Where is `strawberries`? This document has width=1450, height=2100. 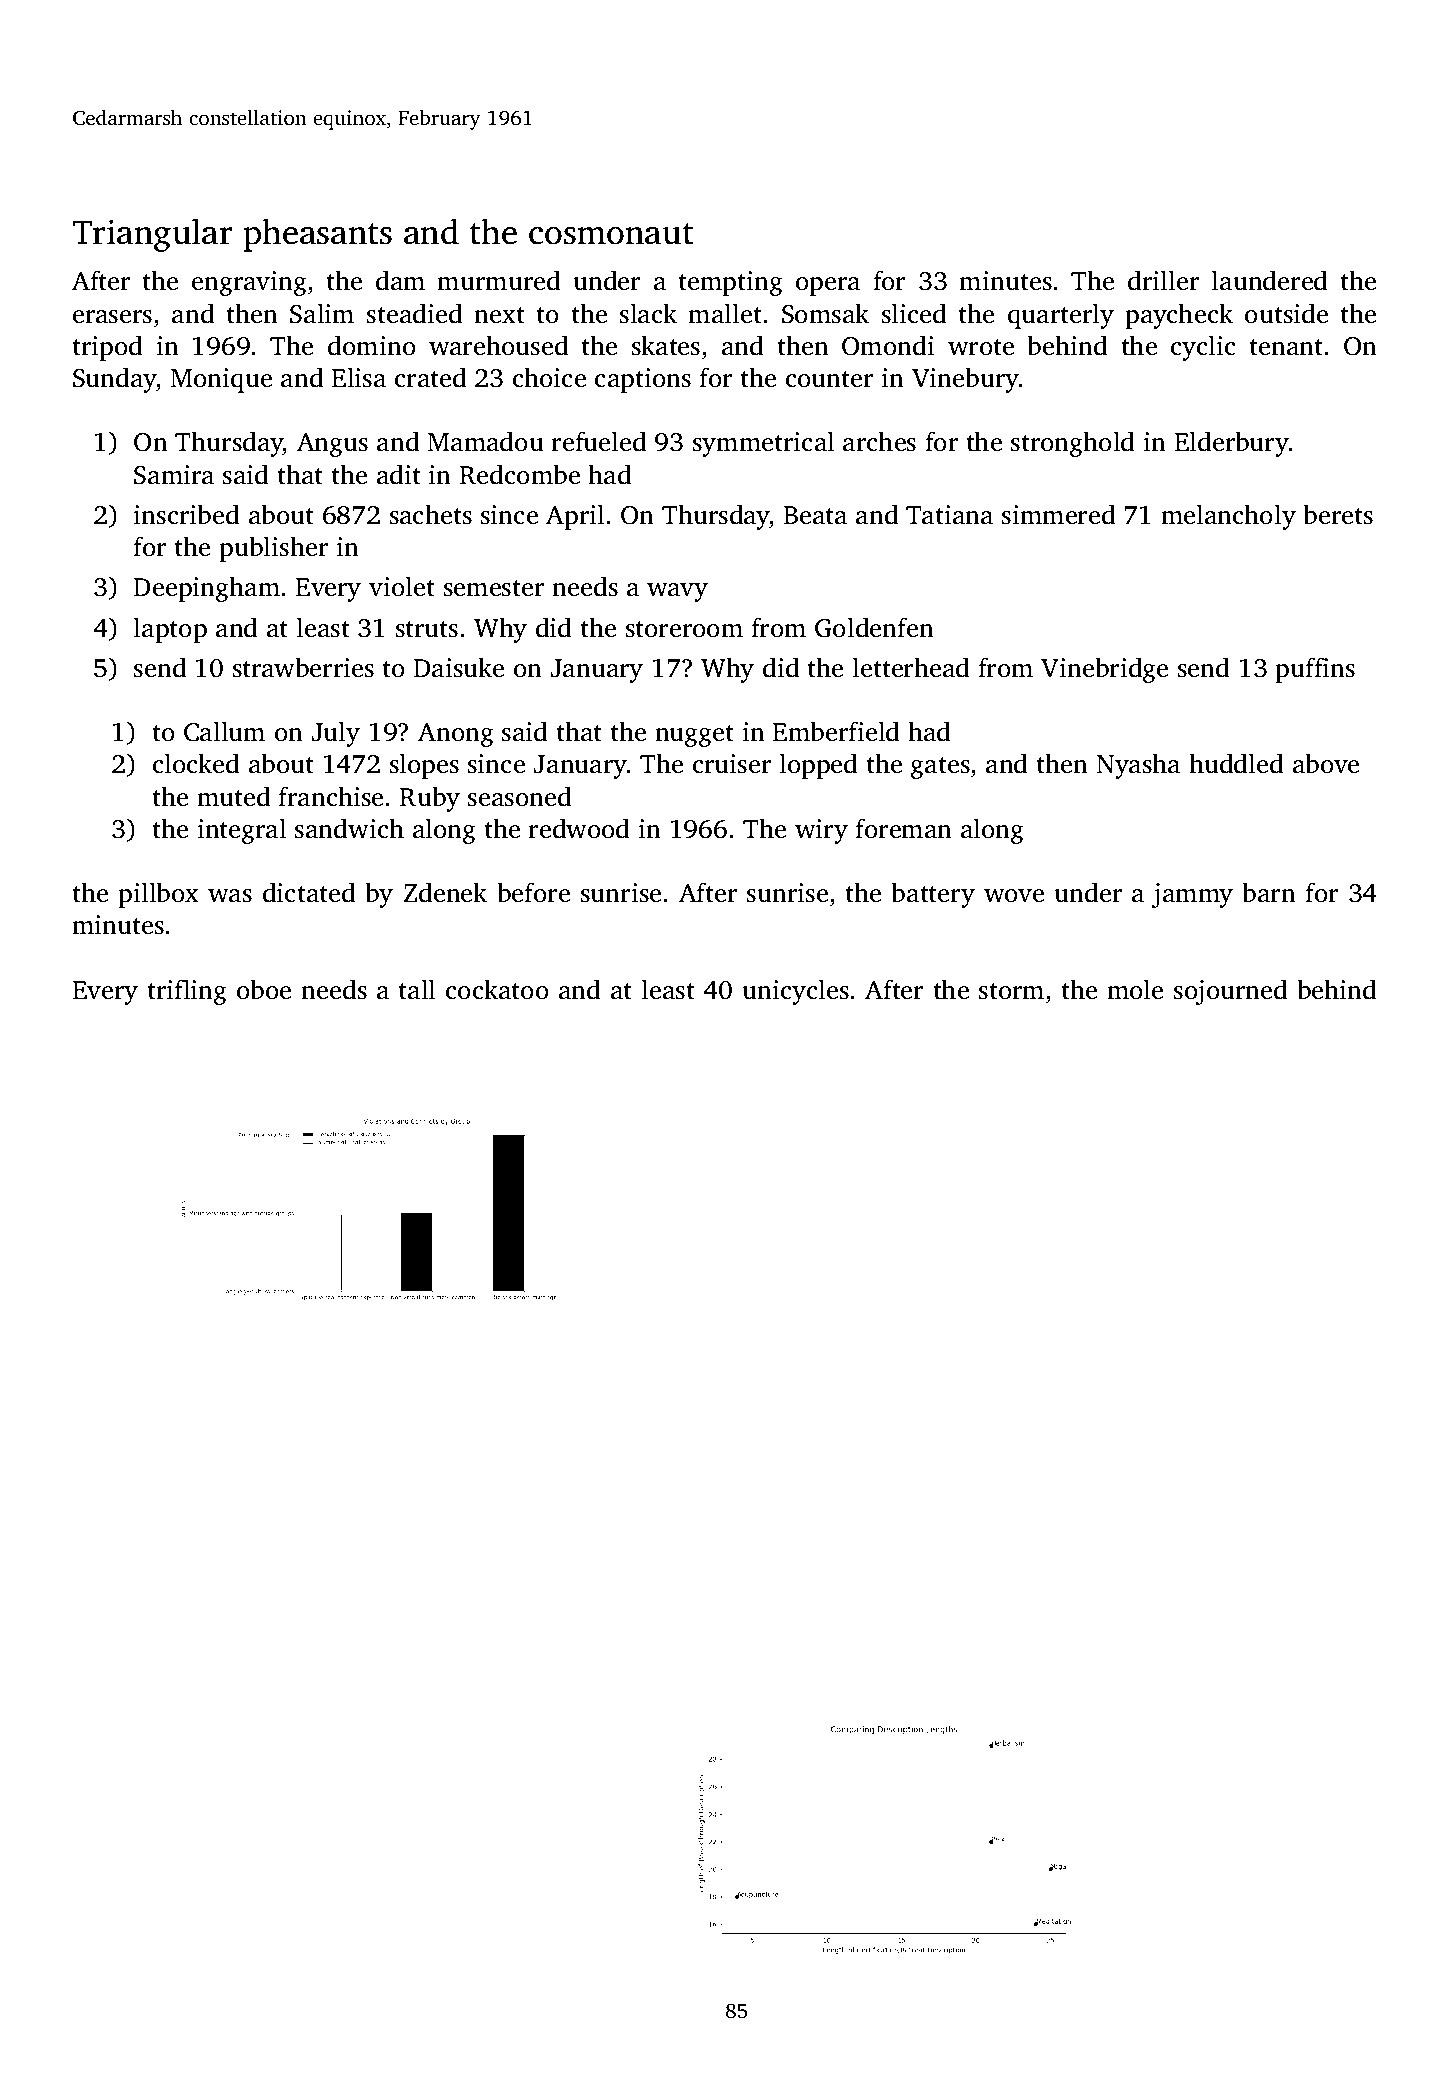
strawberries is located at coordinates (303, 667).
